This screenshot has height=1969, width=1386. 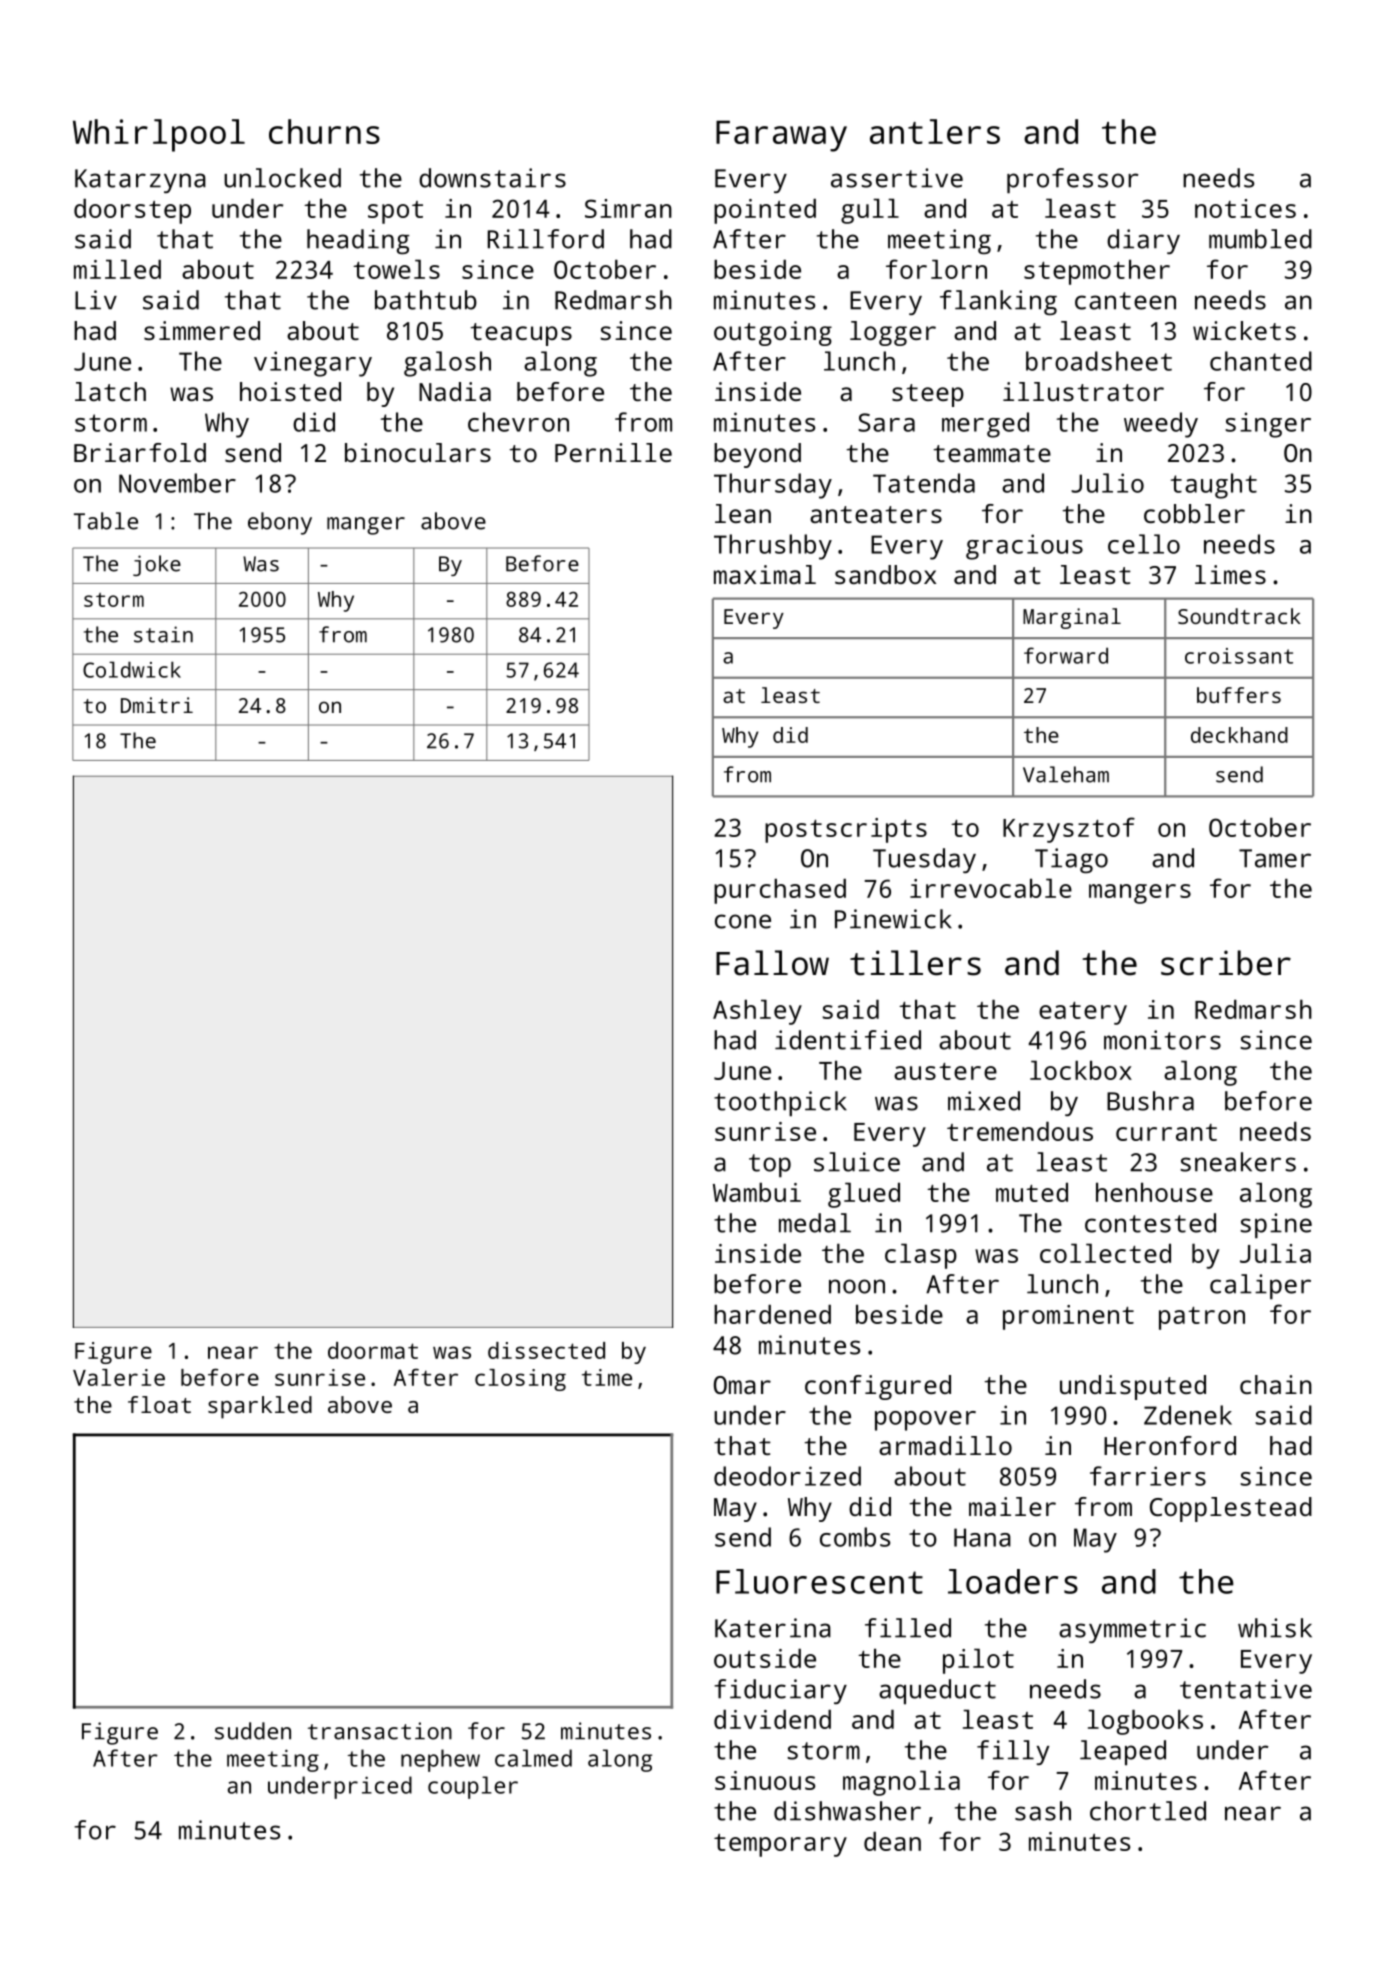 What do you see at coordinates (280, 523) in the screenshot?
I see `ebony` at bounding box center [280, 523].
